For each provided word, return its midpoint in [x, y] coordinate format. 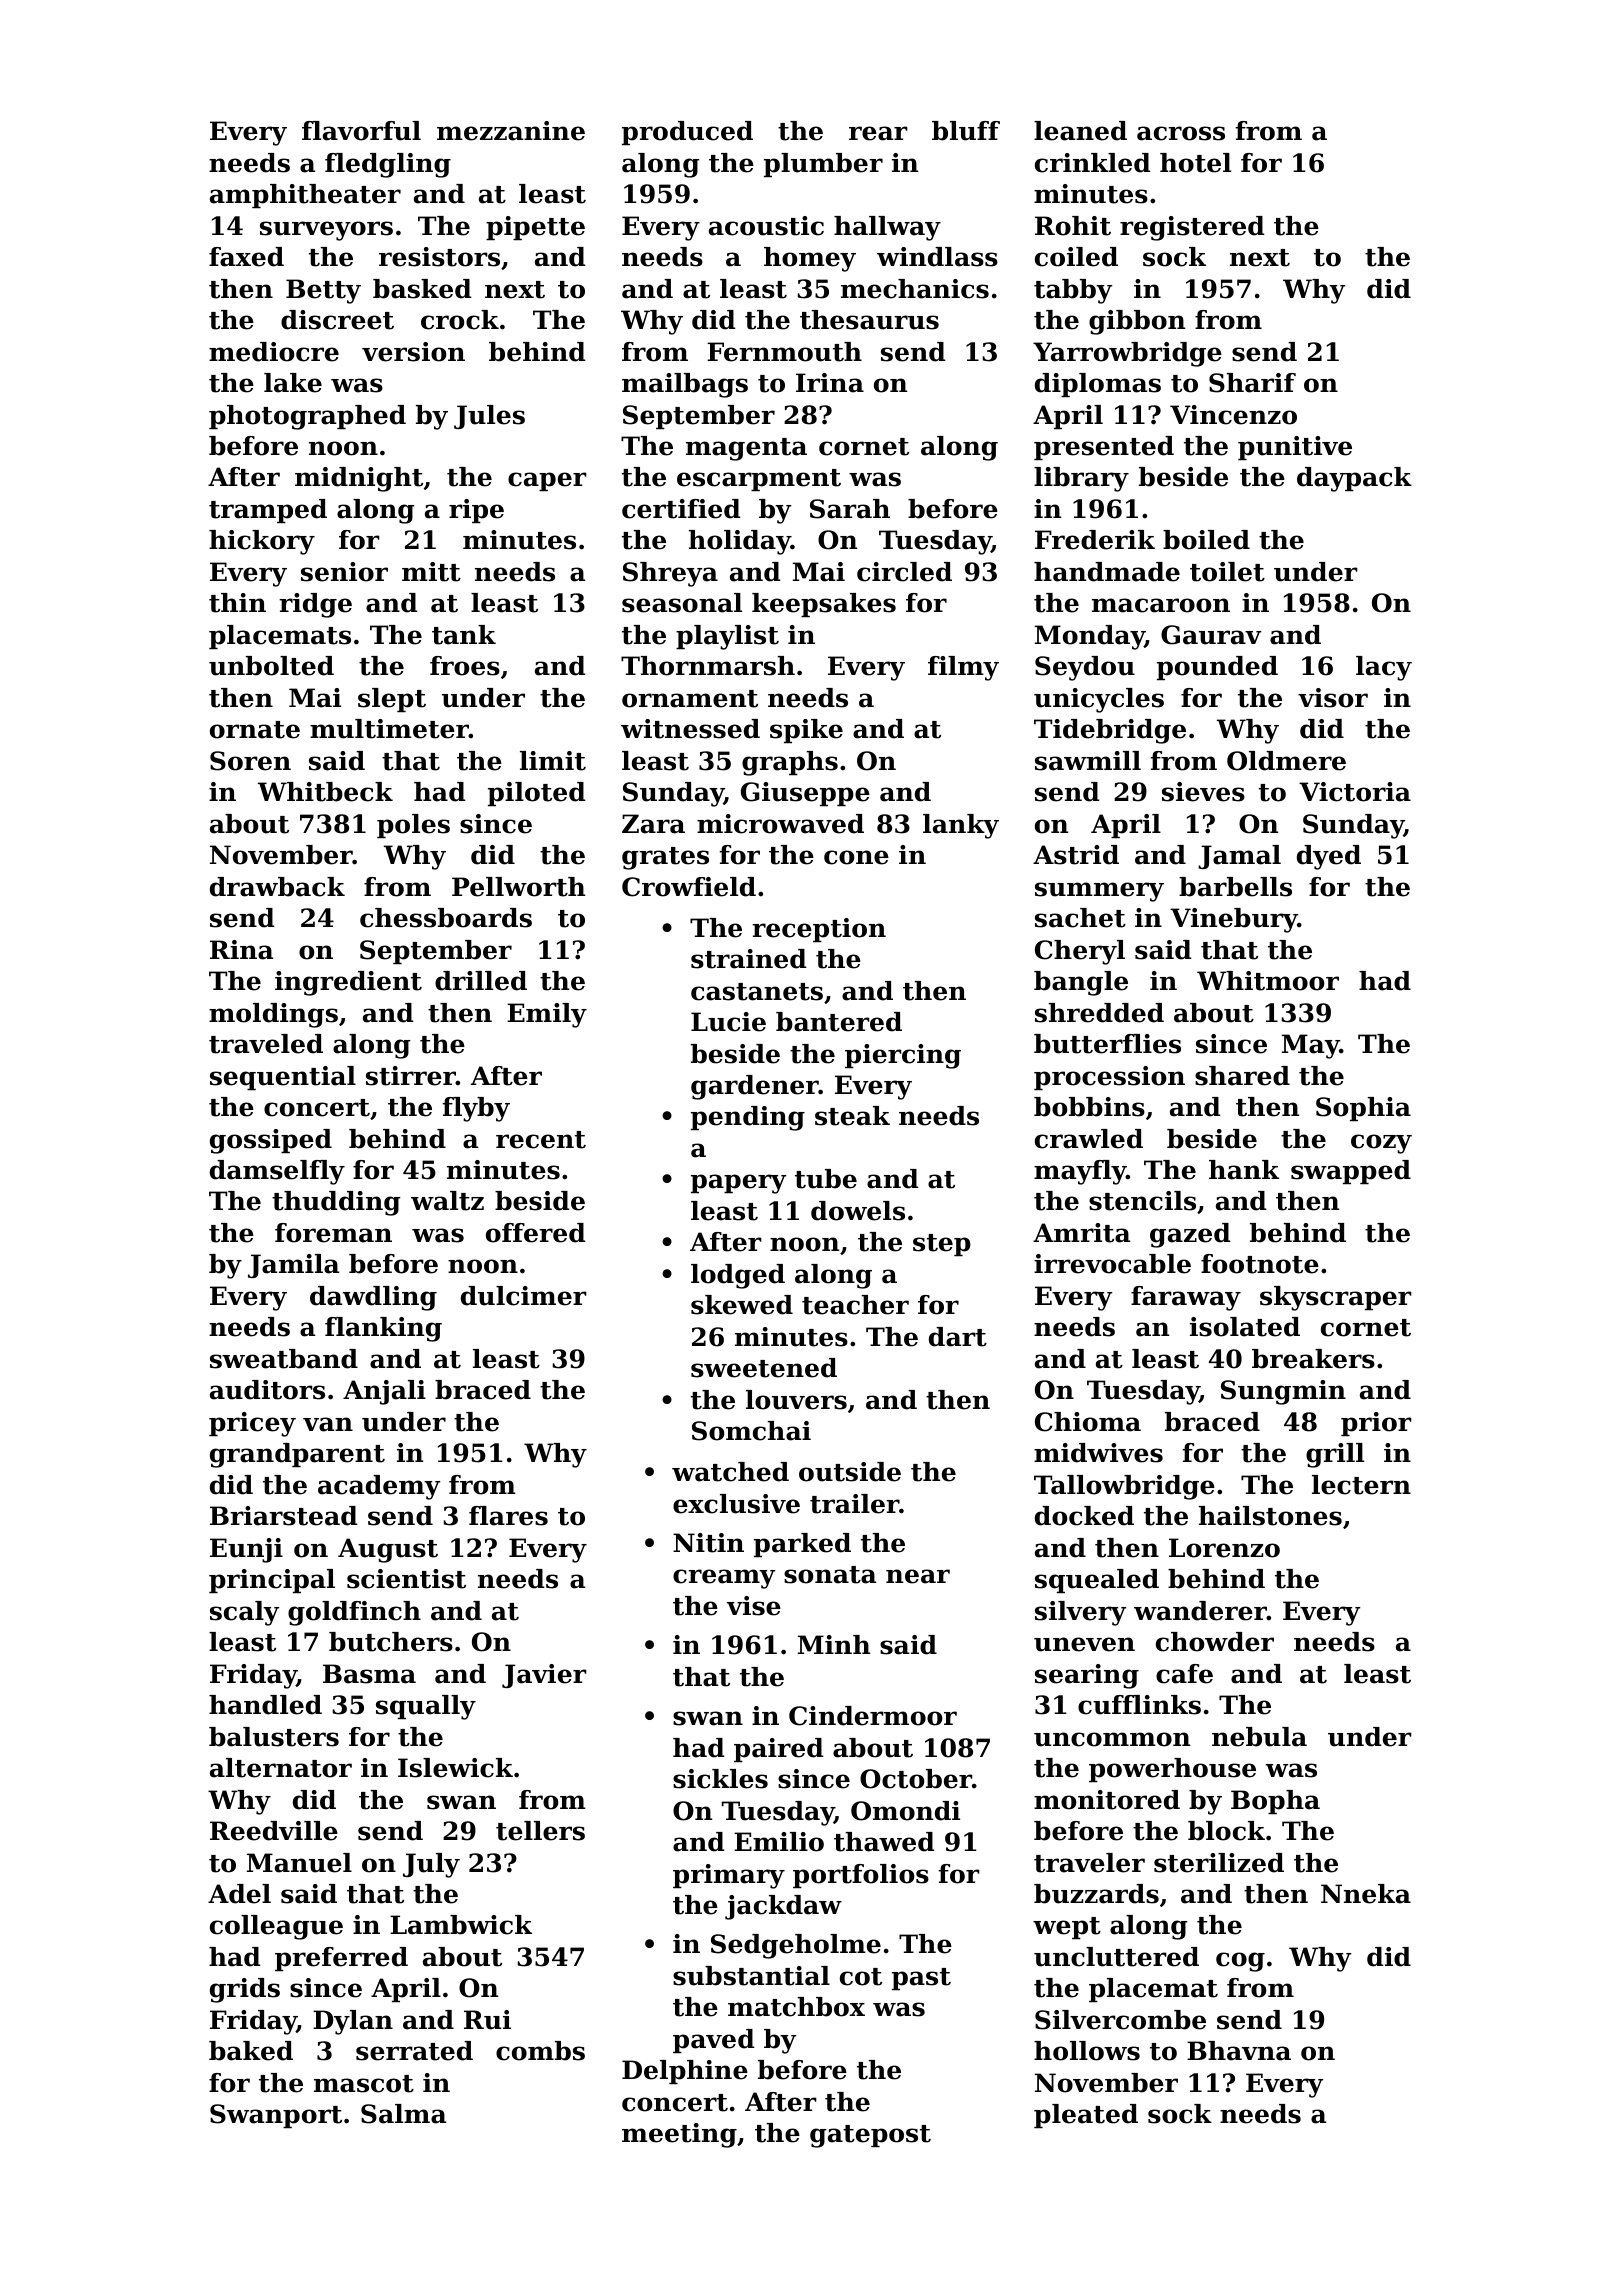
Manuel [299, 1863]
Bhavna [1239, 2051]
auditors [267, 1390]
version [413, 352]
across [1181, 133]
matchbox [796, 2007]
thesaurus [869, 320]
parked [802, 1545]
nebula [1259, 1737]
